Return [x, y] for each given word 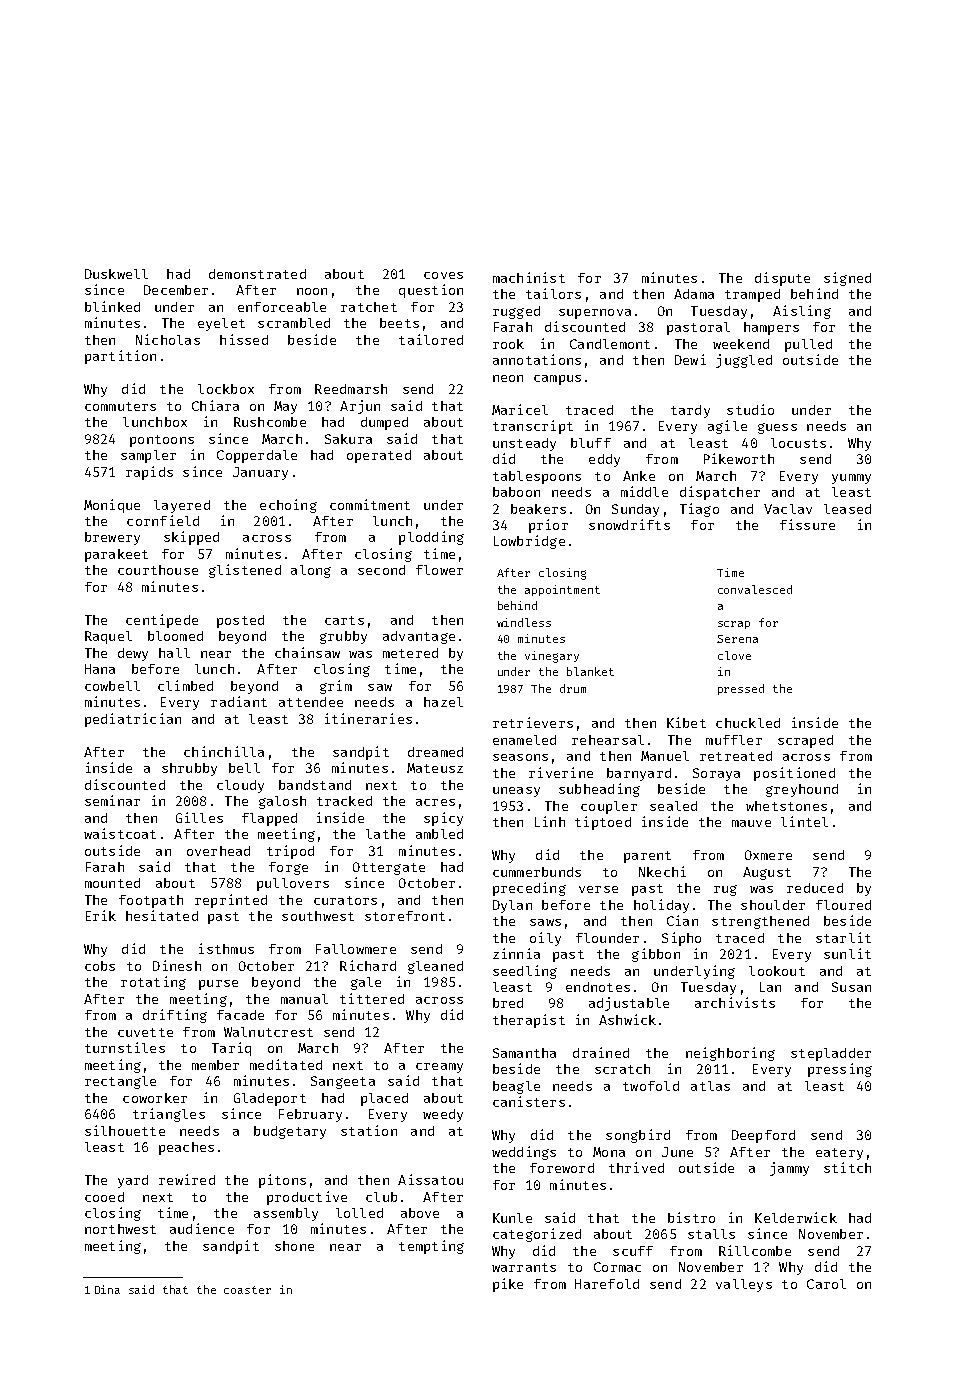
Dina [107, 1289]
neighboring [730, 1054]
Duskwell [116, 274]
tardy [690, 411]
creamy [439, 1068]
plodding [431, 538]
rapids [149, 473]
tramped [752, 295]
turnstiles [125, 1047]
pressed [741, 689]
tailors [553, 293]
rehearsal [608, 740]
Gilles [199, 817]
